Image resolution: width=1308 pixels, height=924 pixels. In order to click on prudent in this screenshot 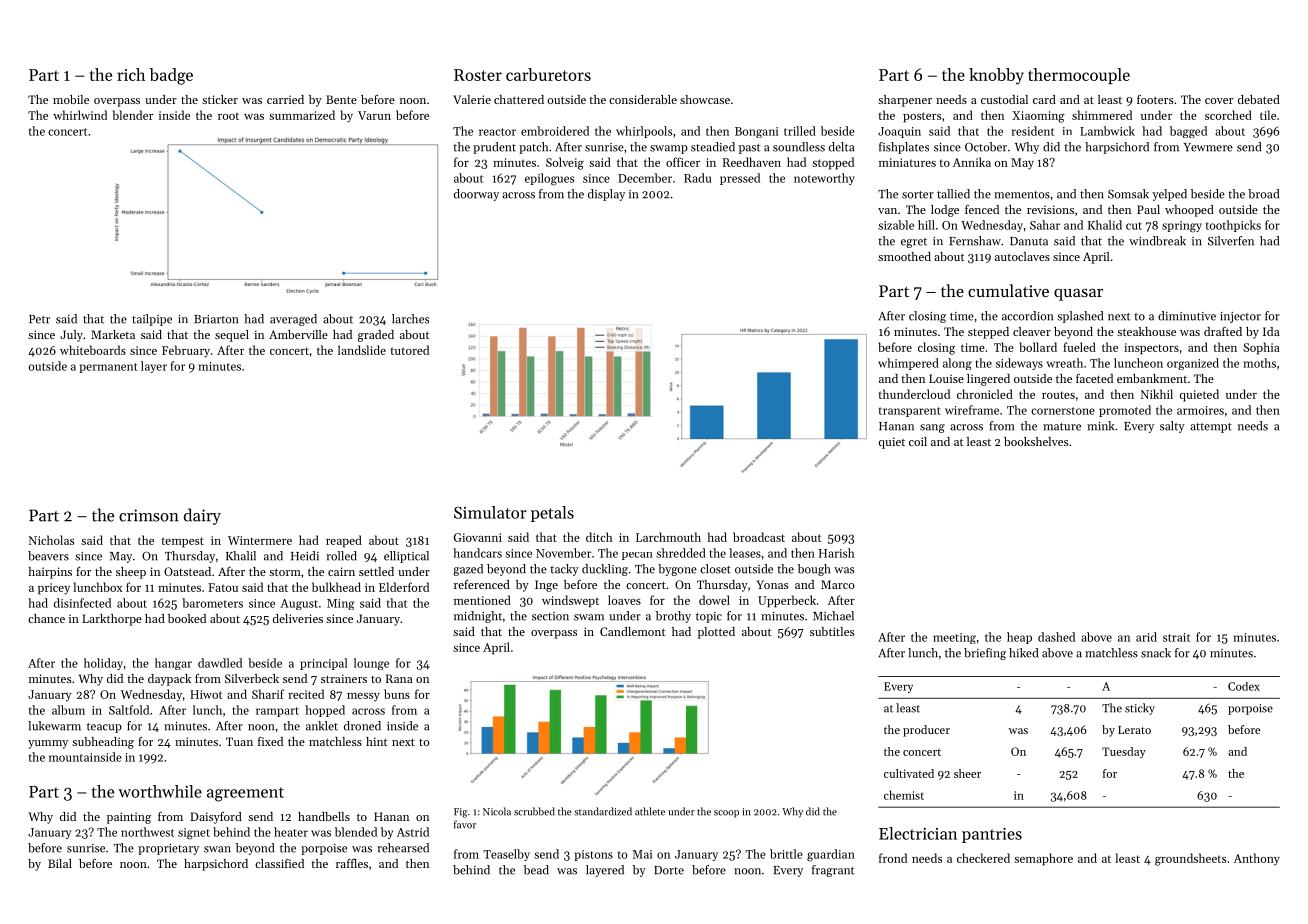, I will do `click(494, 148)`.
